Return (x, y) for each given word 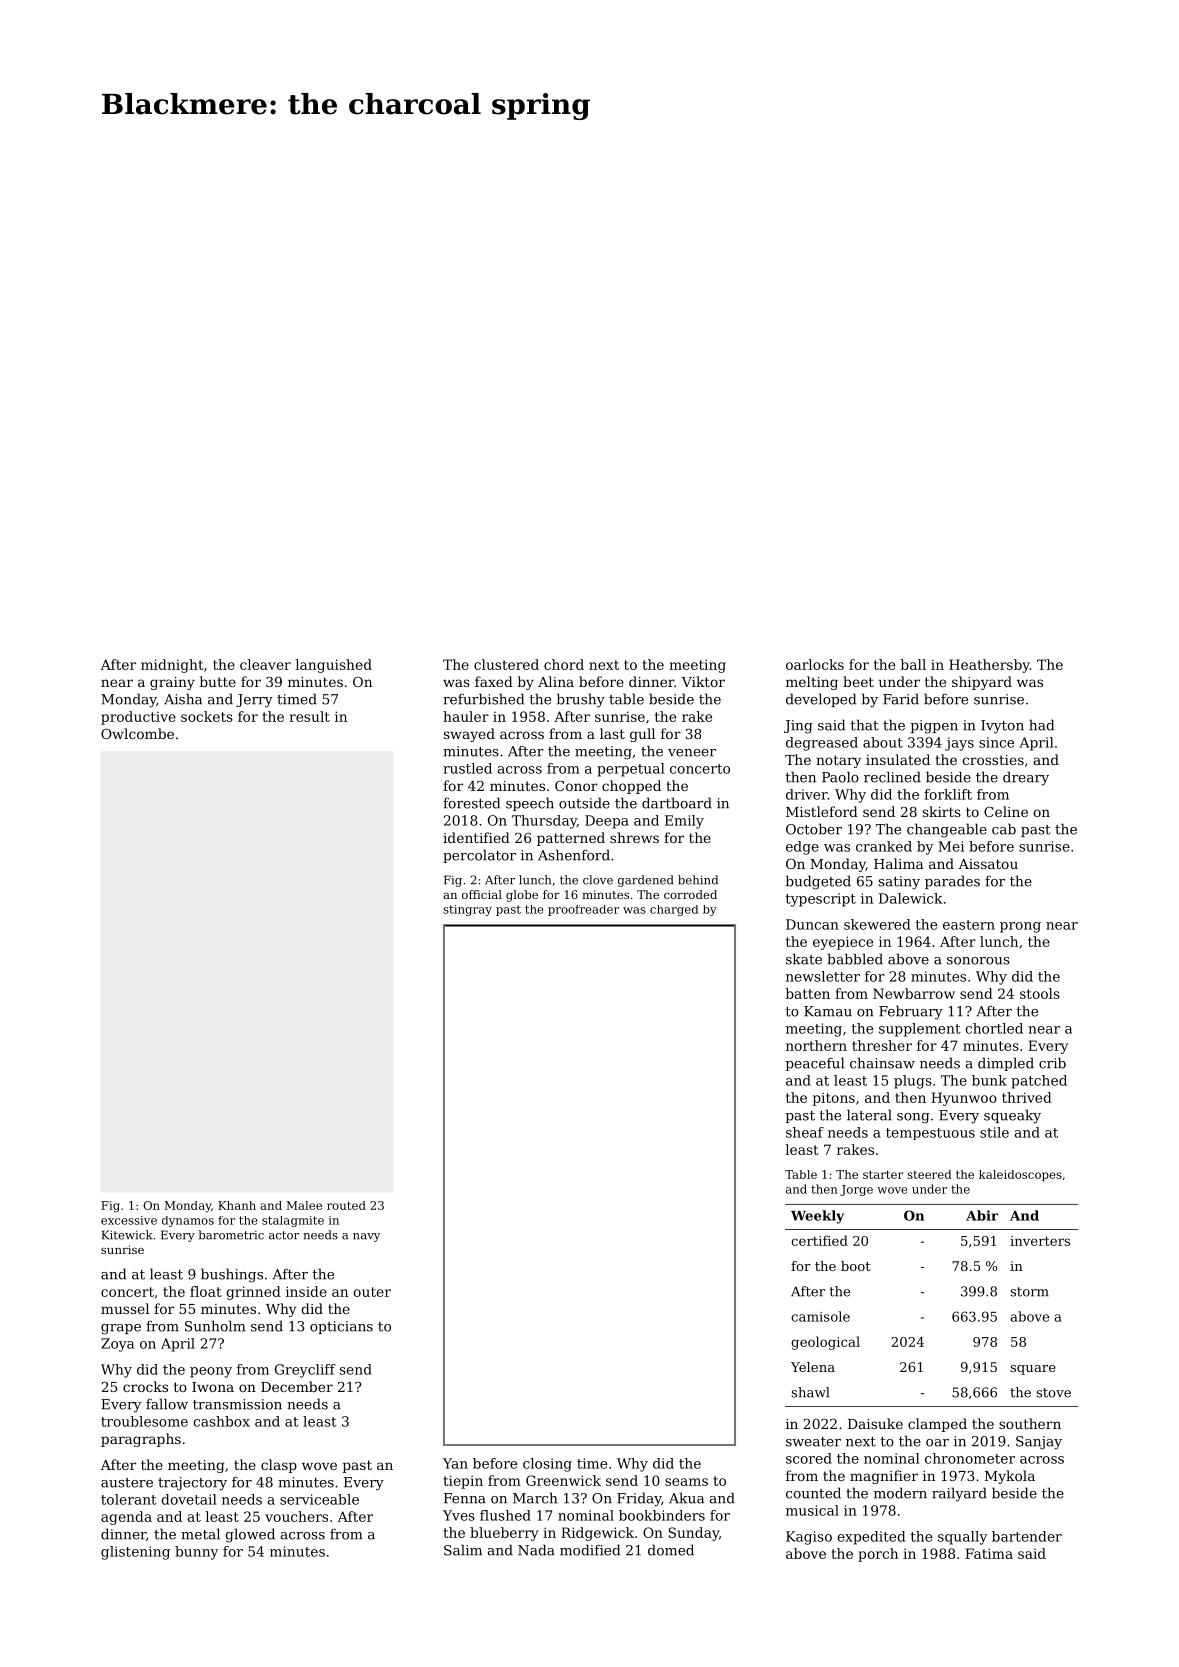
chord (564, 664)
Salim (463, 1550)
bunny (196, 1553)
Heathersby (989, 666)
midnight (172, 666)
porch (878, 1555)
